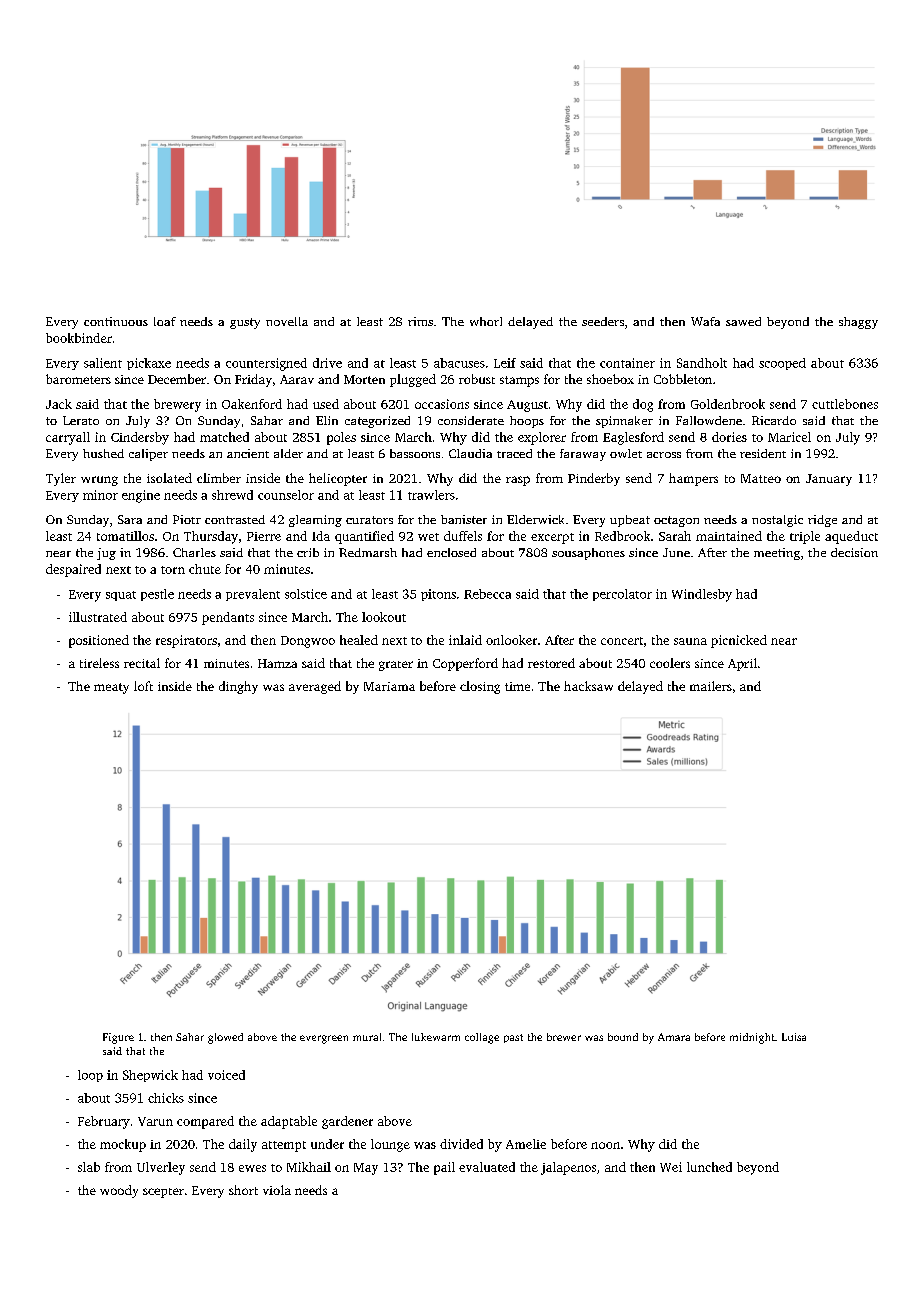 This document has height=1308, width=924. What do you see at coordinates (463, 536) in the document?
I see `duffels` at bounding box center [463, 536].
